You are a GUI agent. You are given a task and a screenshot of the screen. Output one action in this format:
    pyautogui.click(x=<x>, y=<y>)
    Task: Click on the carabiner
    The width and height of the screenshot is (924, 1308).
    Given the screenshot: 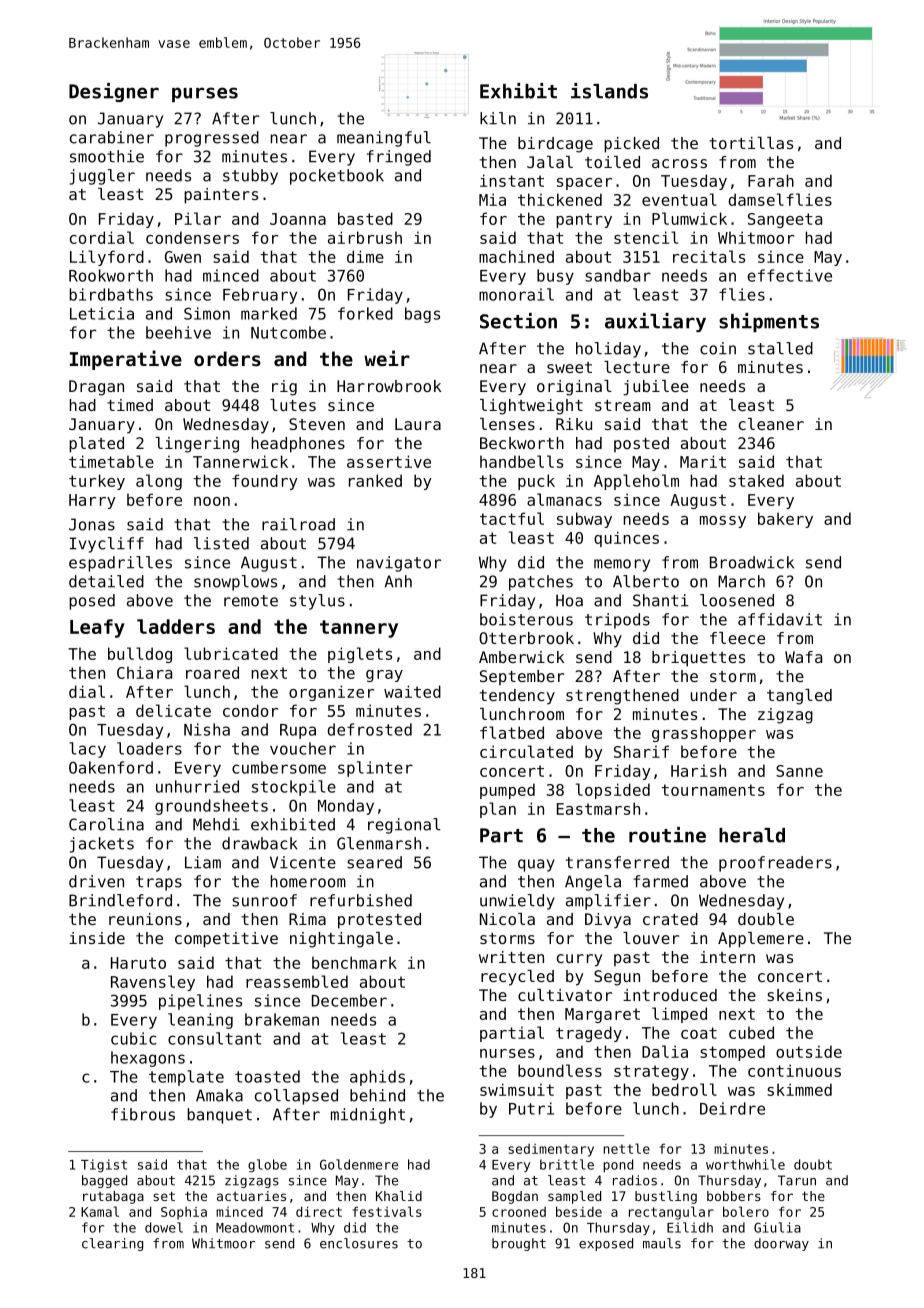 What is the action you would take?
    pyautogui.click(x=112, y=137)
